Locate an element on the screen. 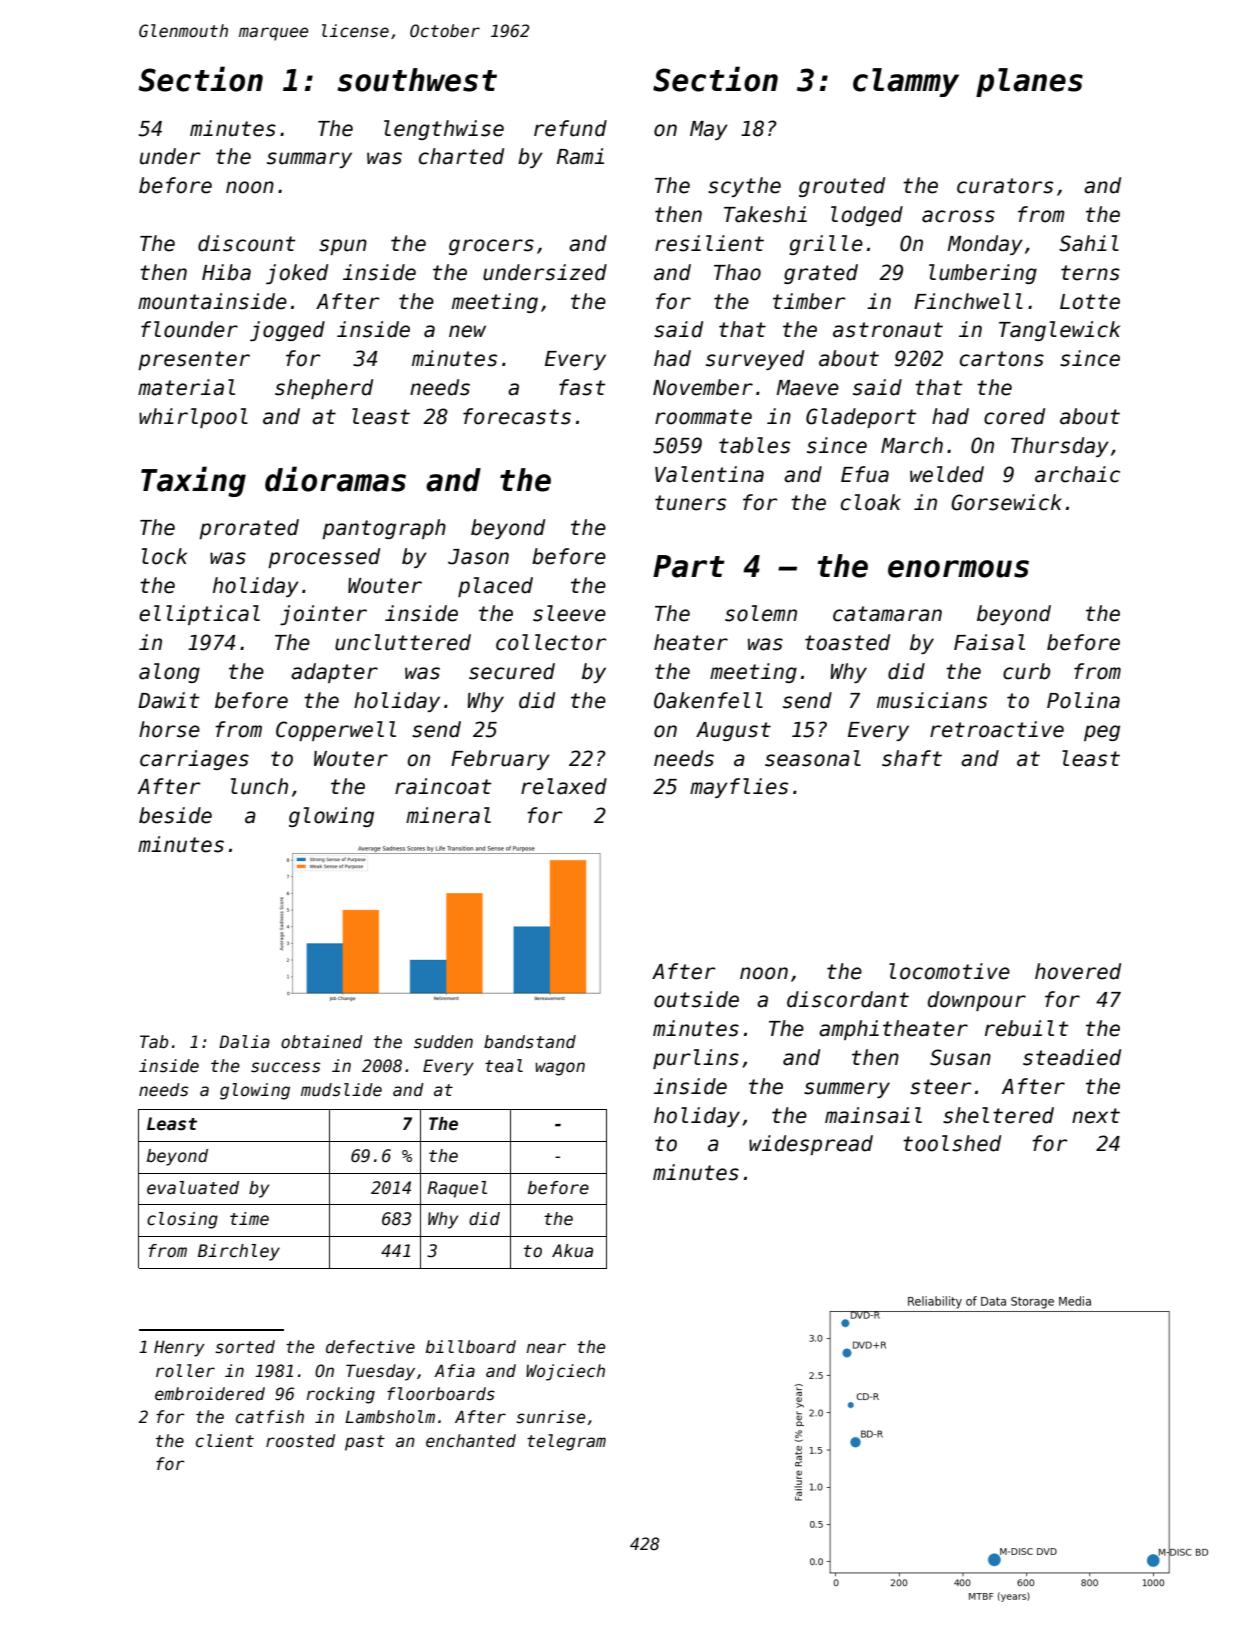  welded is located at coordinates (947, 474).
